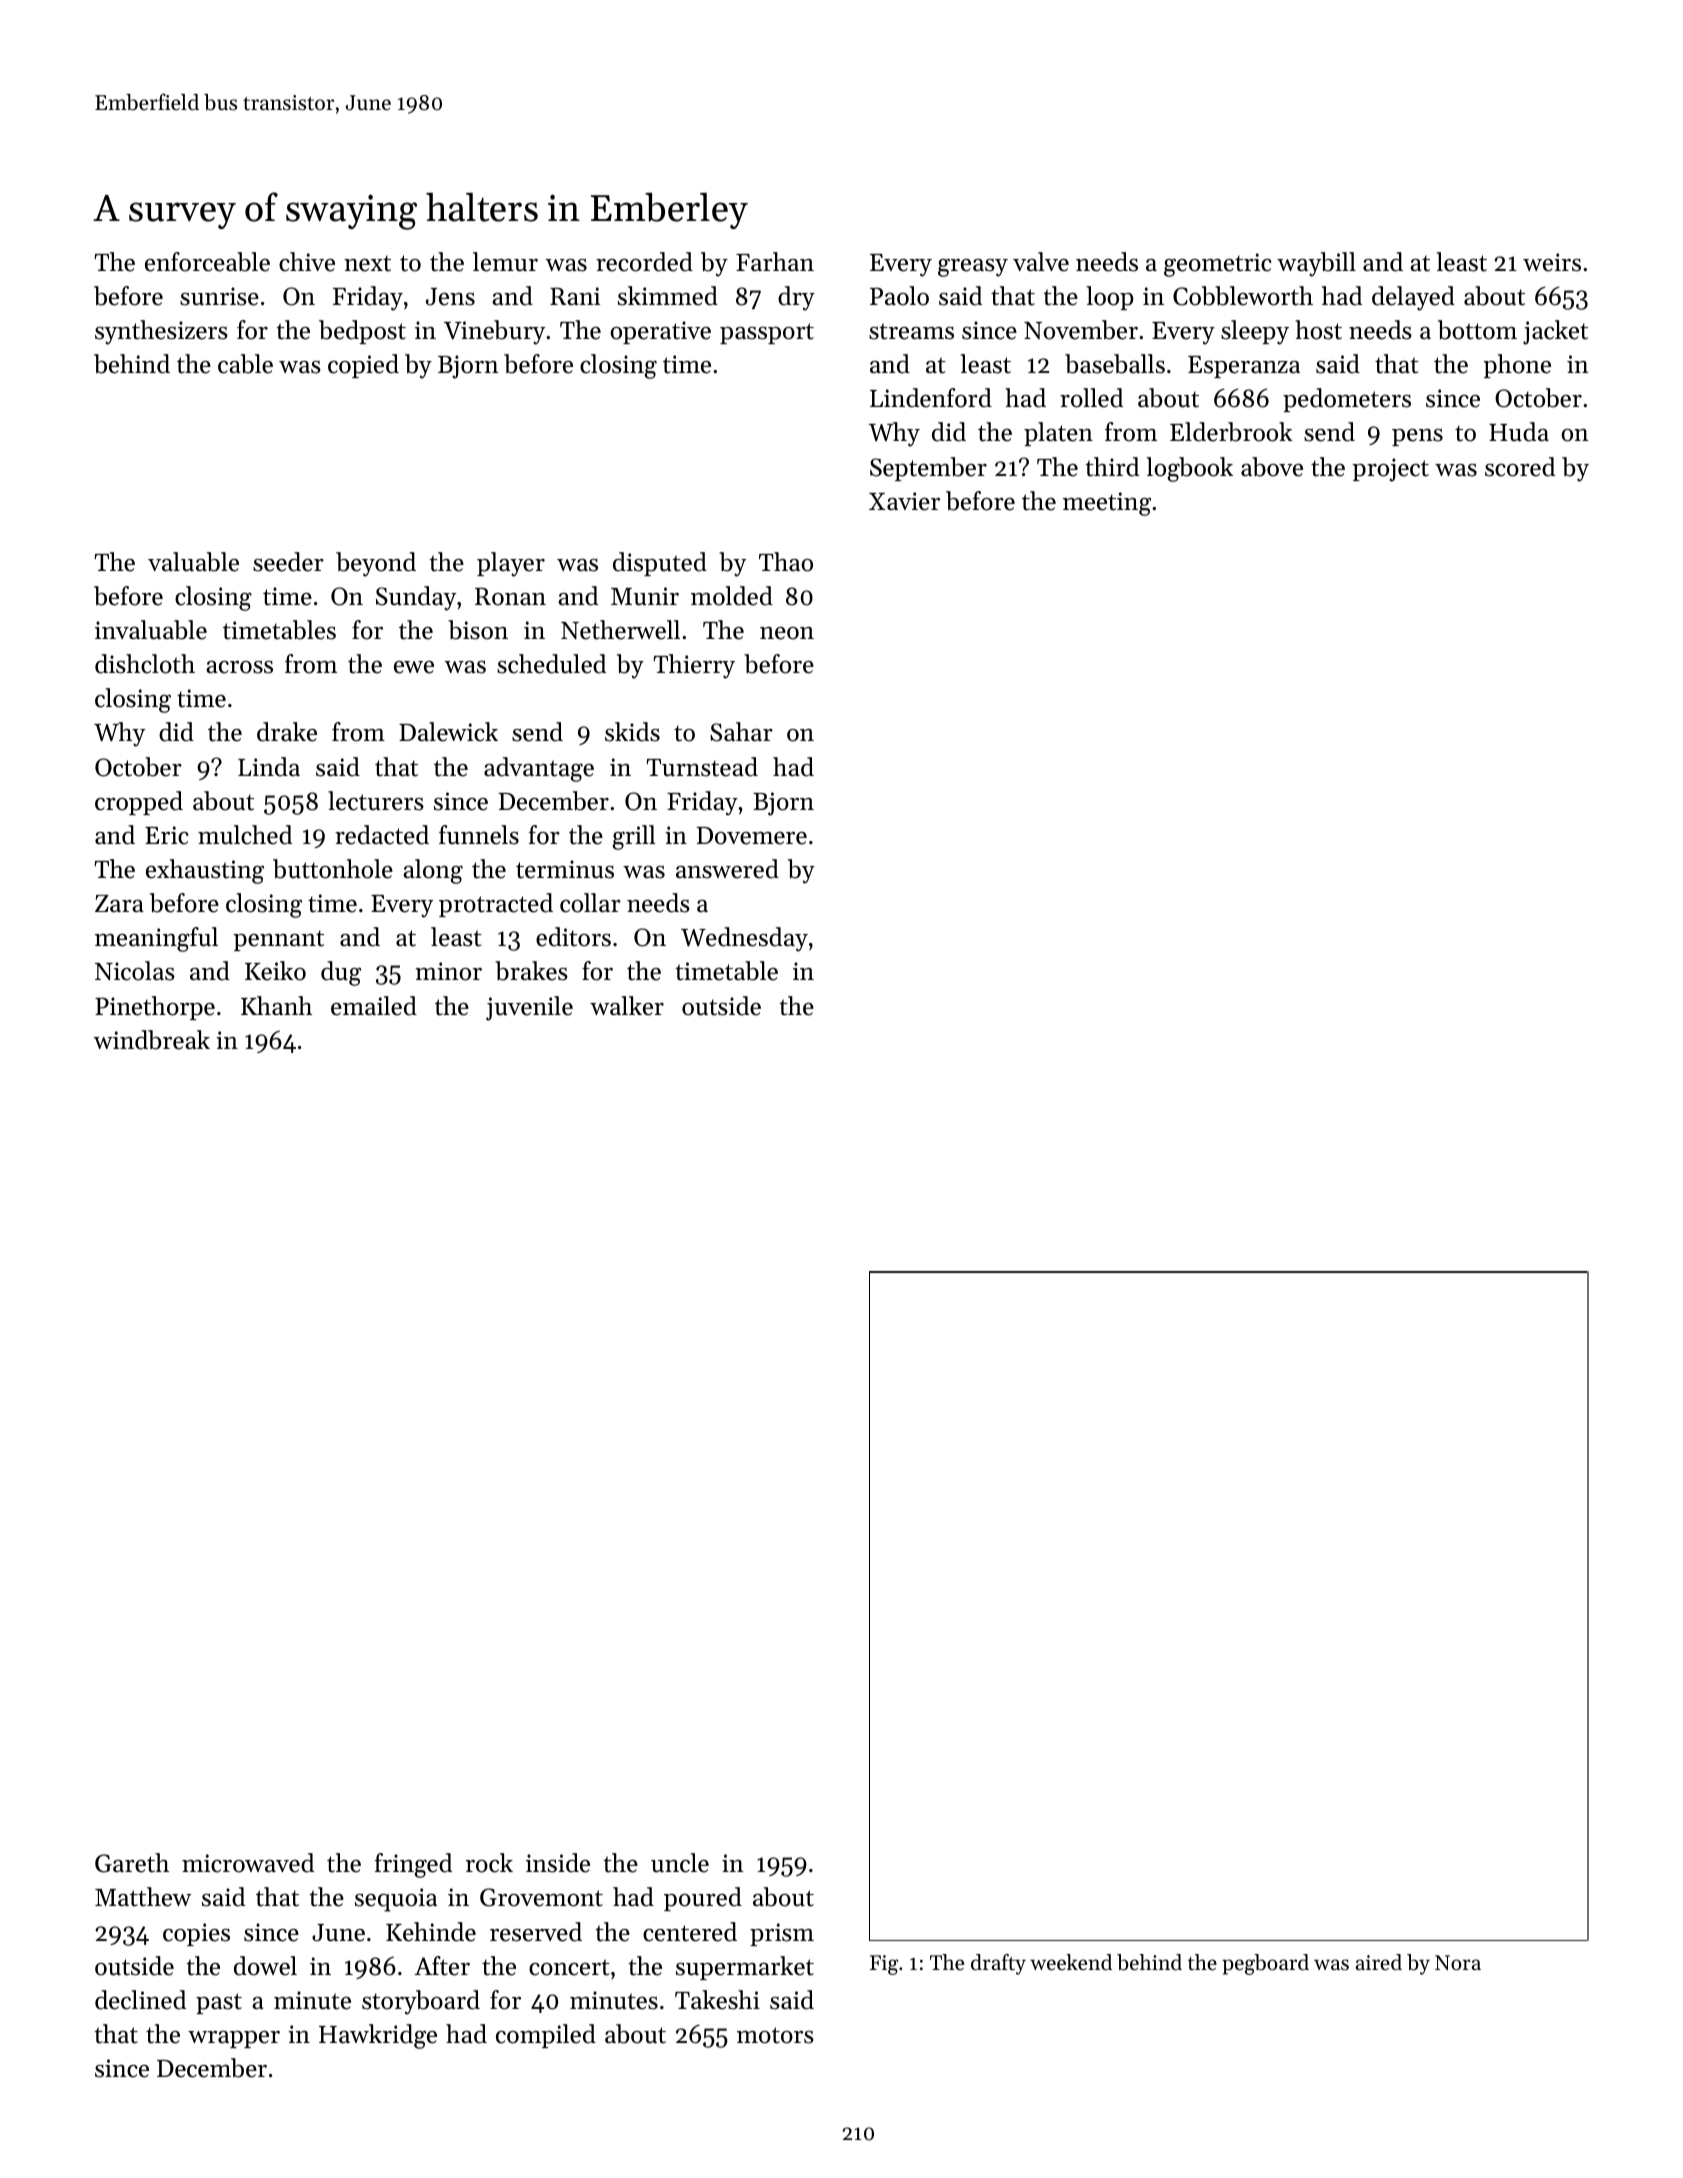  Describe the element at coordinates (1458, 1963) in the screenshot. I see `Nora` at that location.
